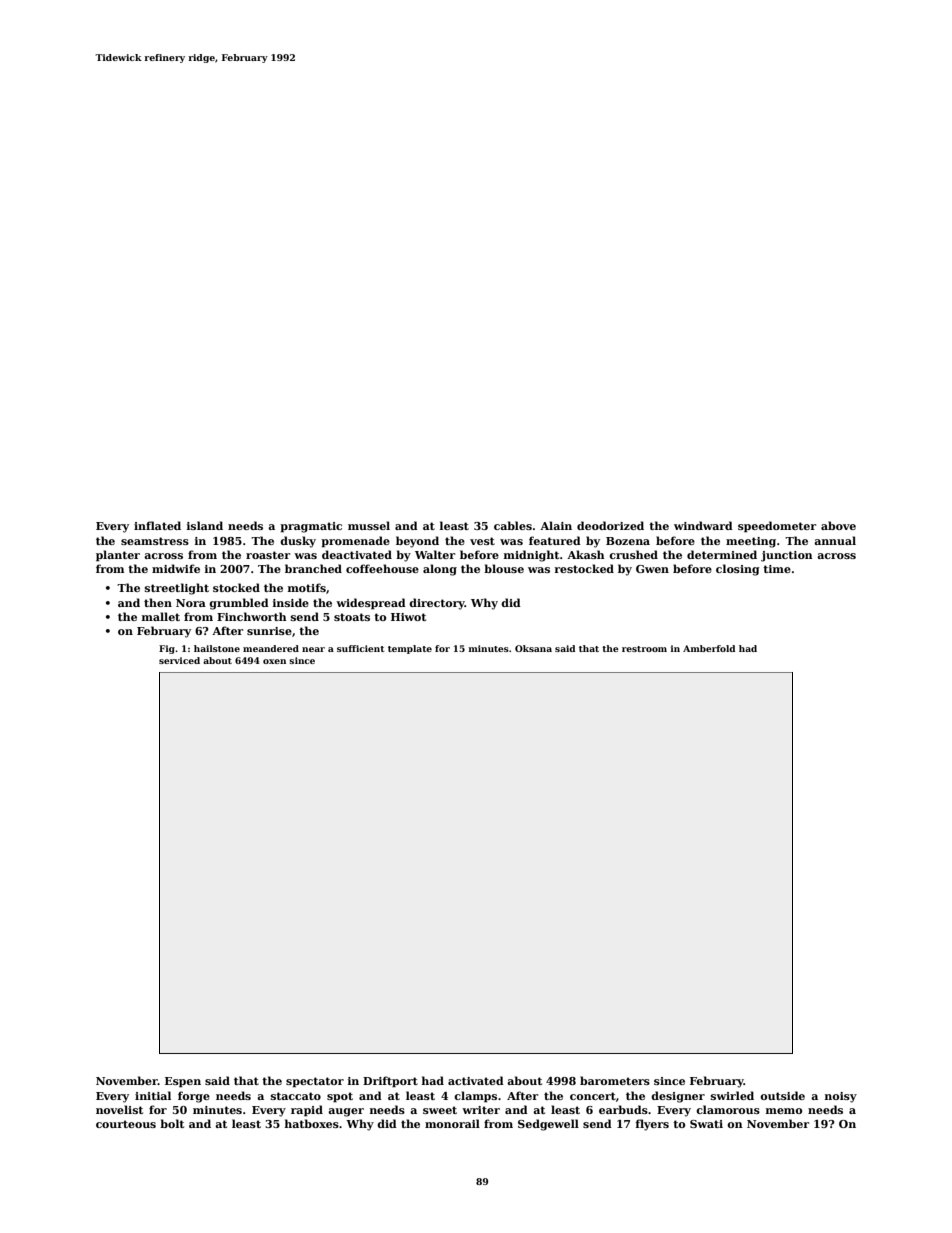 Image resolution: width=952 pixels, height=1233 pixels. Describe the element at coordinates (782, 1095) in the document. I see `outside` at that location.
